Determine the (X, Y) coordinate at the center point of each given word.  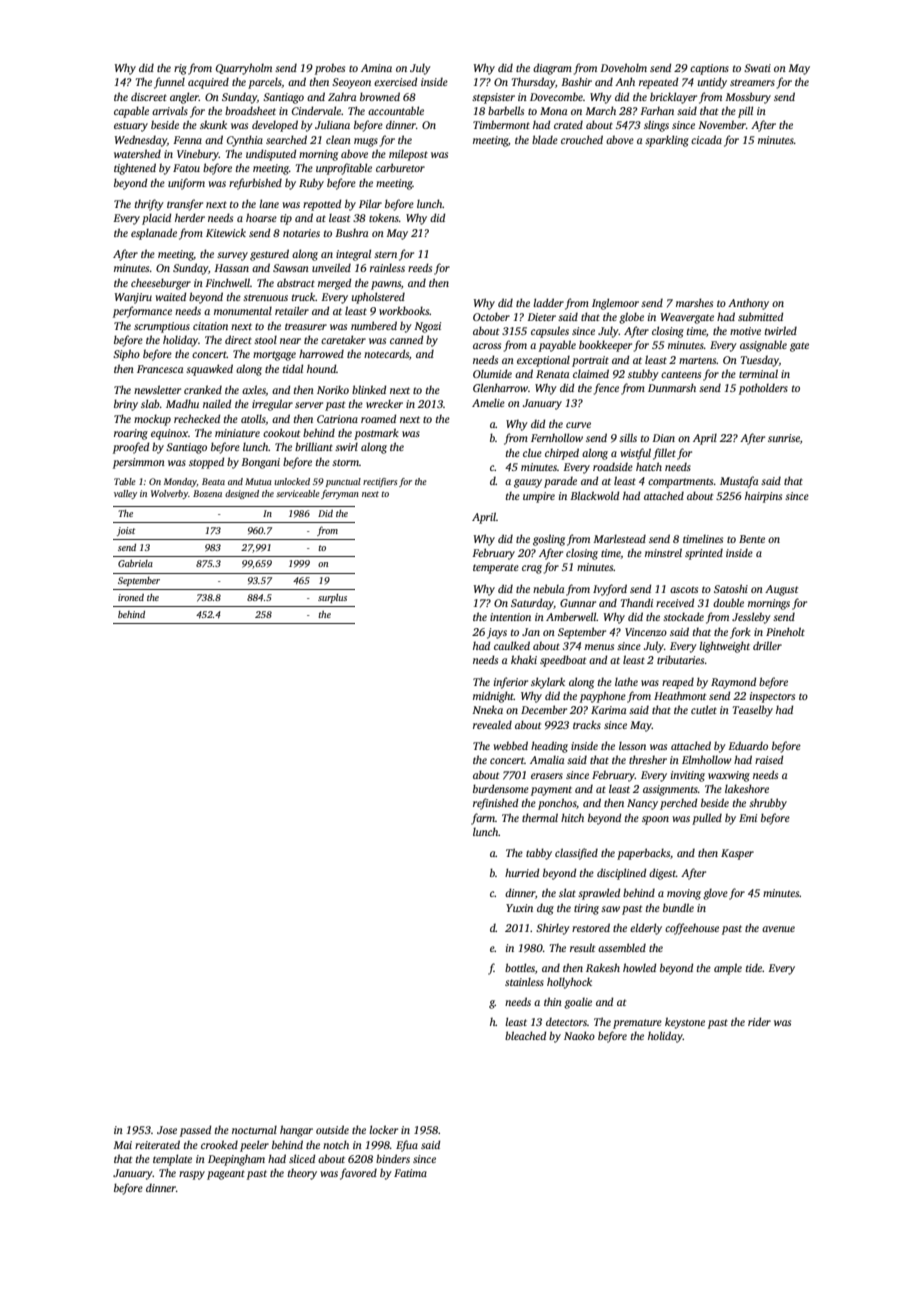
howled (639, 967)
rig (180, 69)
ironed (131, 597)
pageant (226, 1175)
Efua (407, 1146)
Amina (376, 68)
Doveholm (624, 67)
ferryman (340, 494)
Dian (664, 438)
